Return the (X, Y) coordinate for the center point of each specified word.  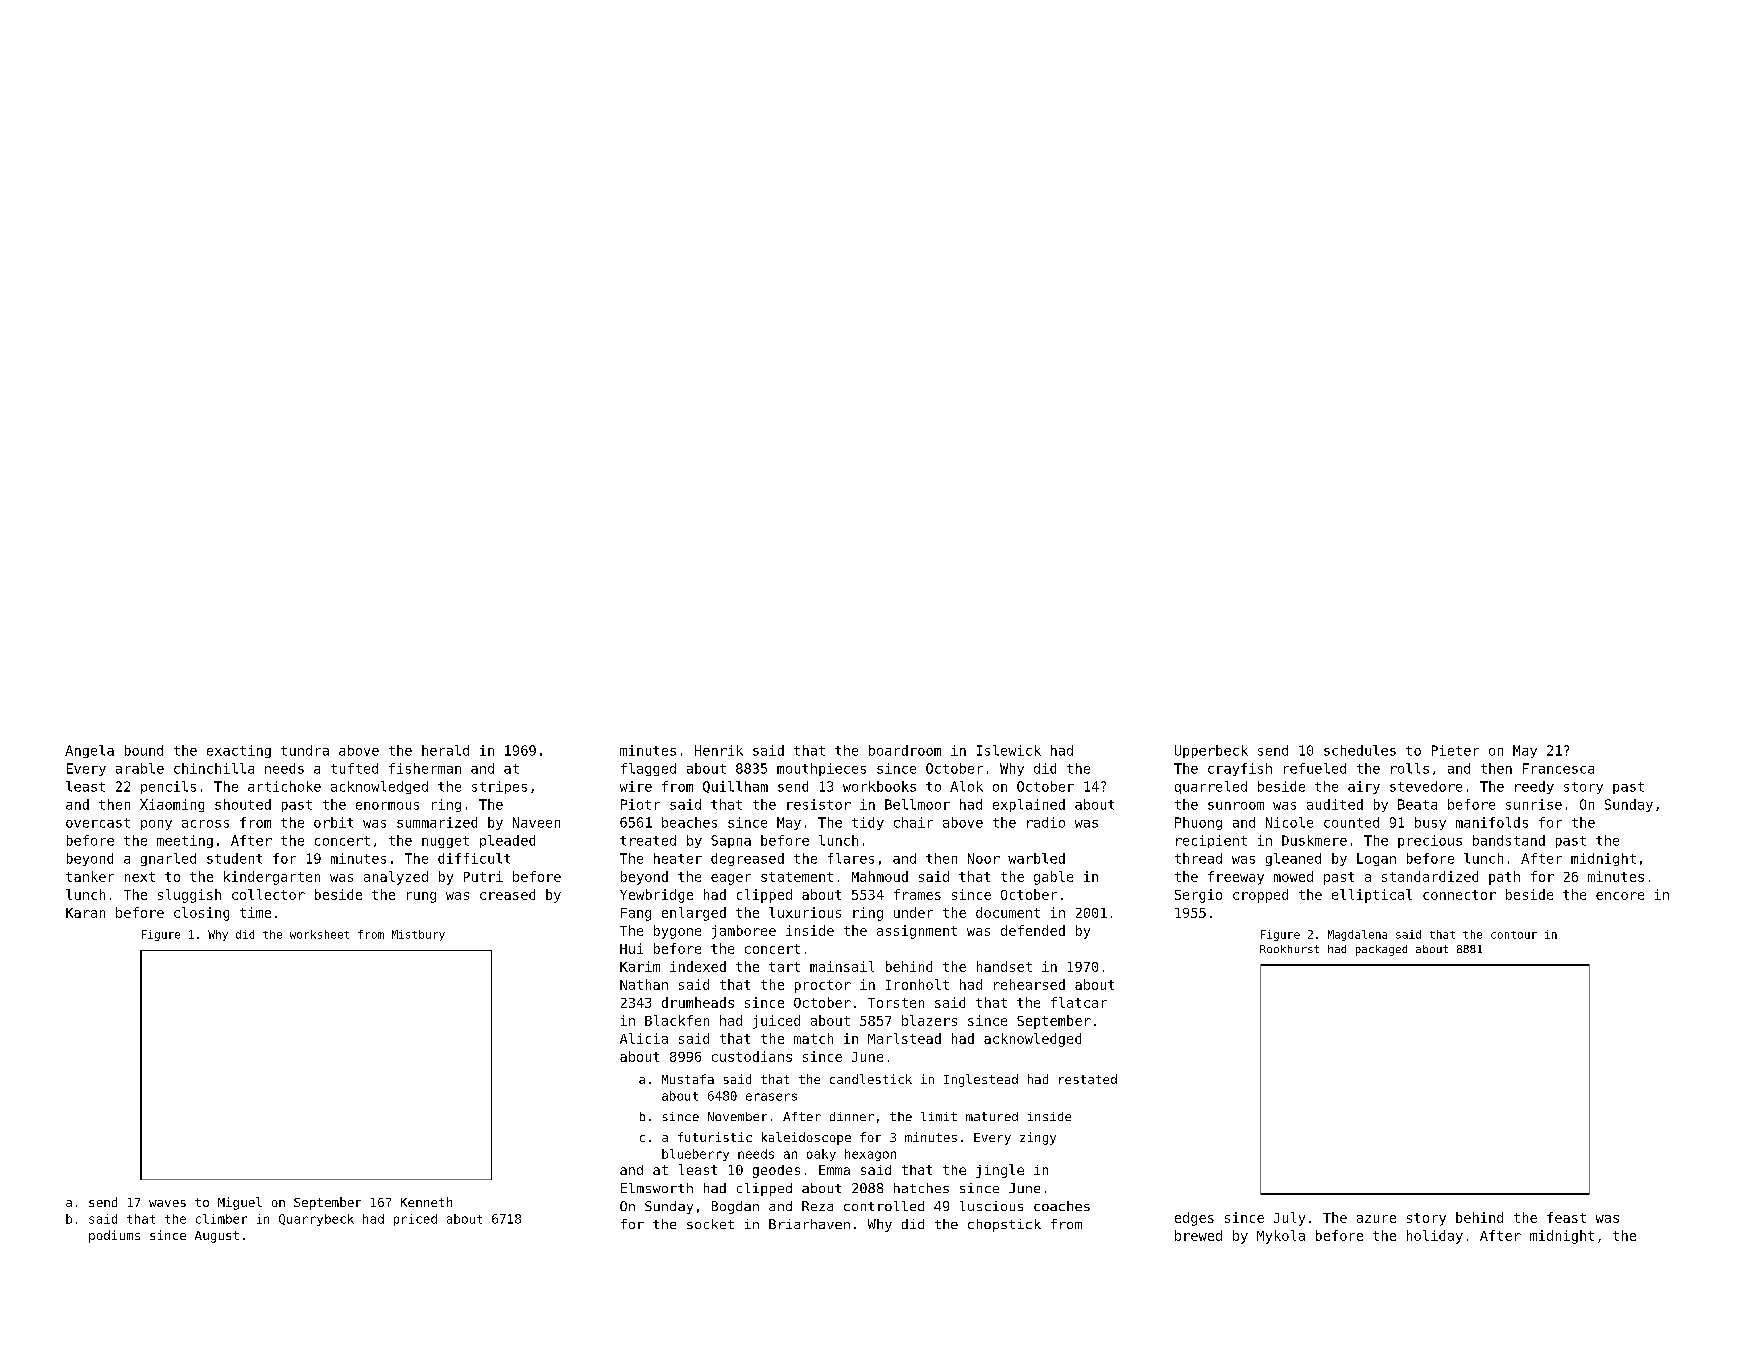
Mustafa (688, 1079)
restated (1088, 1079)
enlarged (694, 914)
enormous (387, 806)
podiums (114, 1236)
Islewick (1009, 750)
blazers (929, 1020)
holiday (1435, 1237)
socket (710, 1224)
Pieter (1455, 750)
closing (201, 914)
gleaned (1293, 859)
